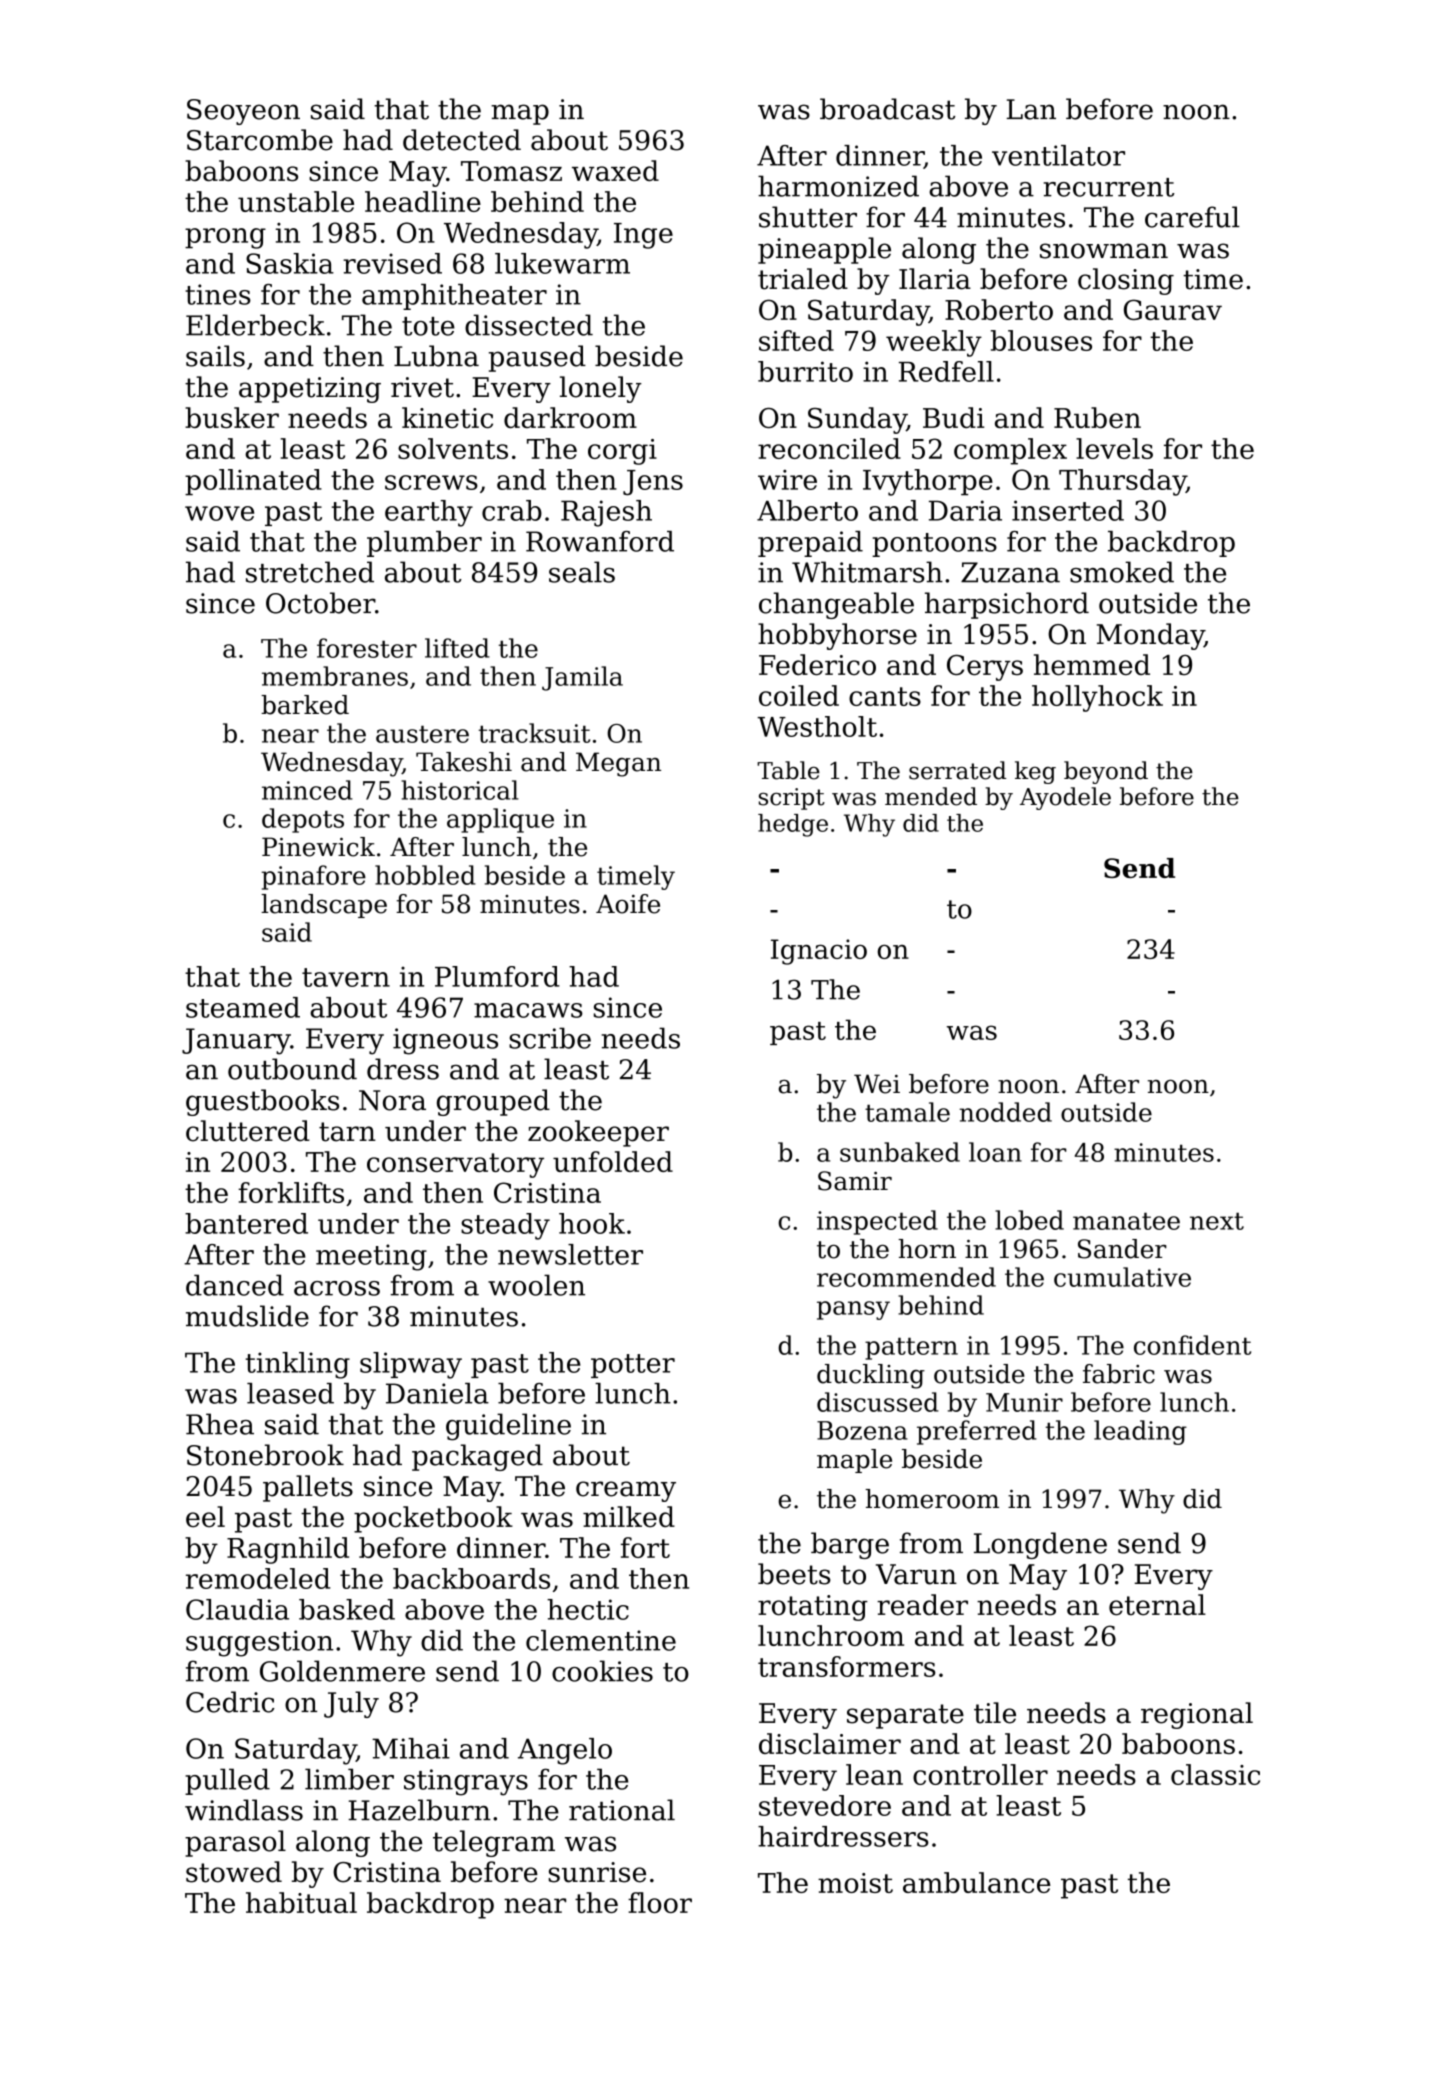  I want to click on paused, so click(537, 358).
